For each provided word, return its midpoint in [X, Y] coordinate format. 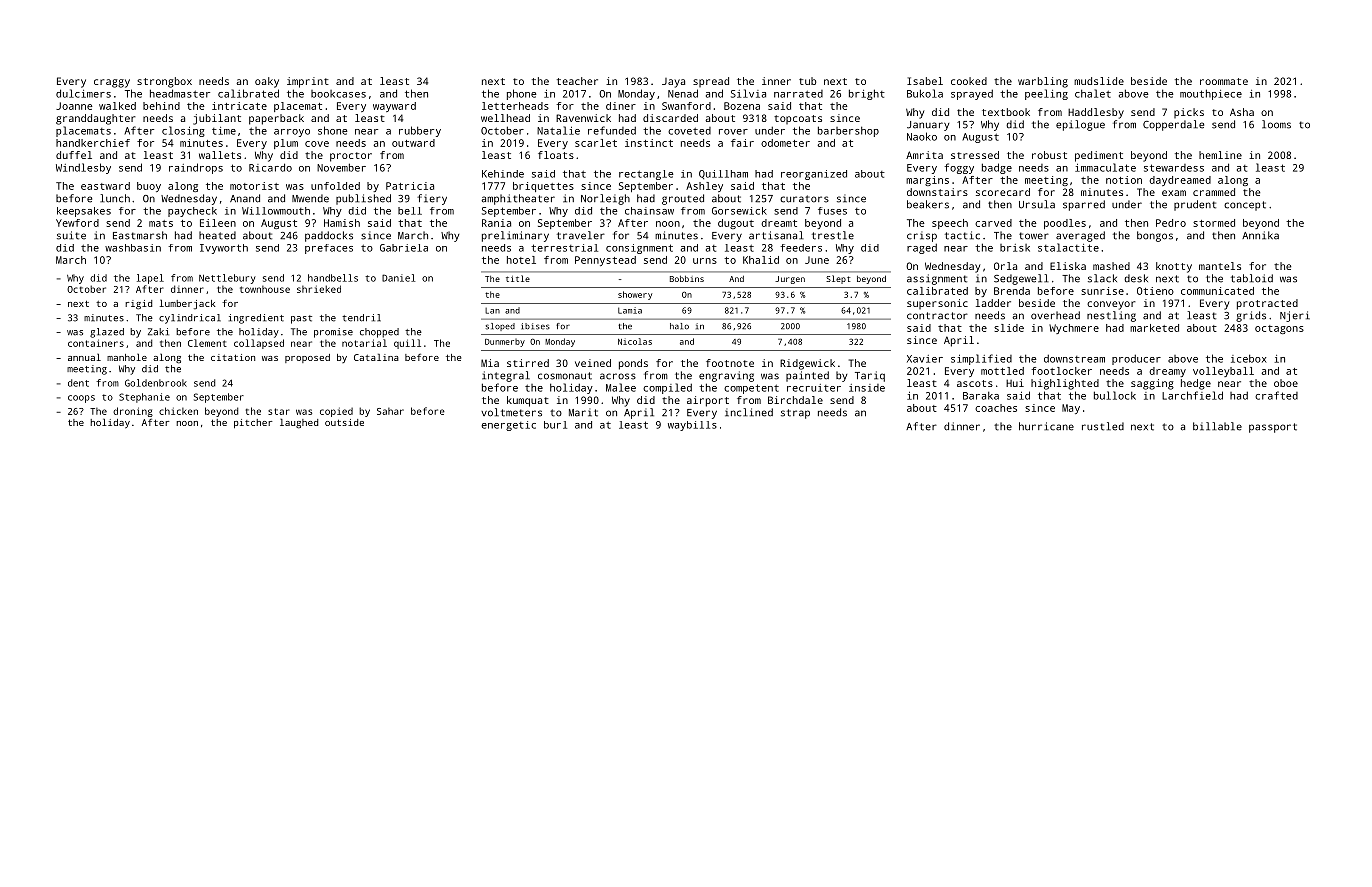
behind [161, 106]
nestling [1111, 316]
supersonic [937, 304]
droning [133, 412]
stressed [975, 155]
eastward [105, 186]
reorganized [814, 175]
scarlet [596, 143]
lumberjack [188, 304]
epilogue [1080, 125]
